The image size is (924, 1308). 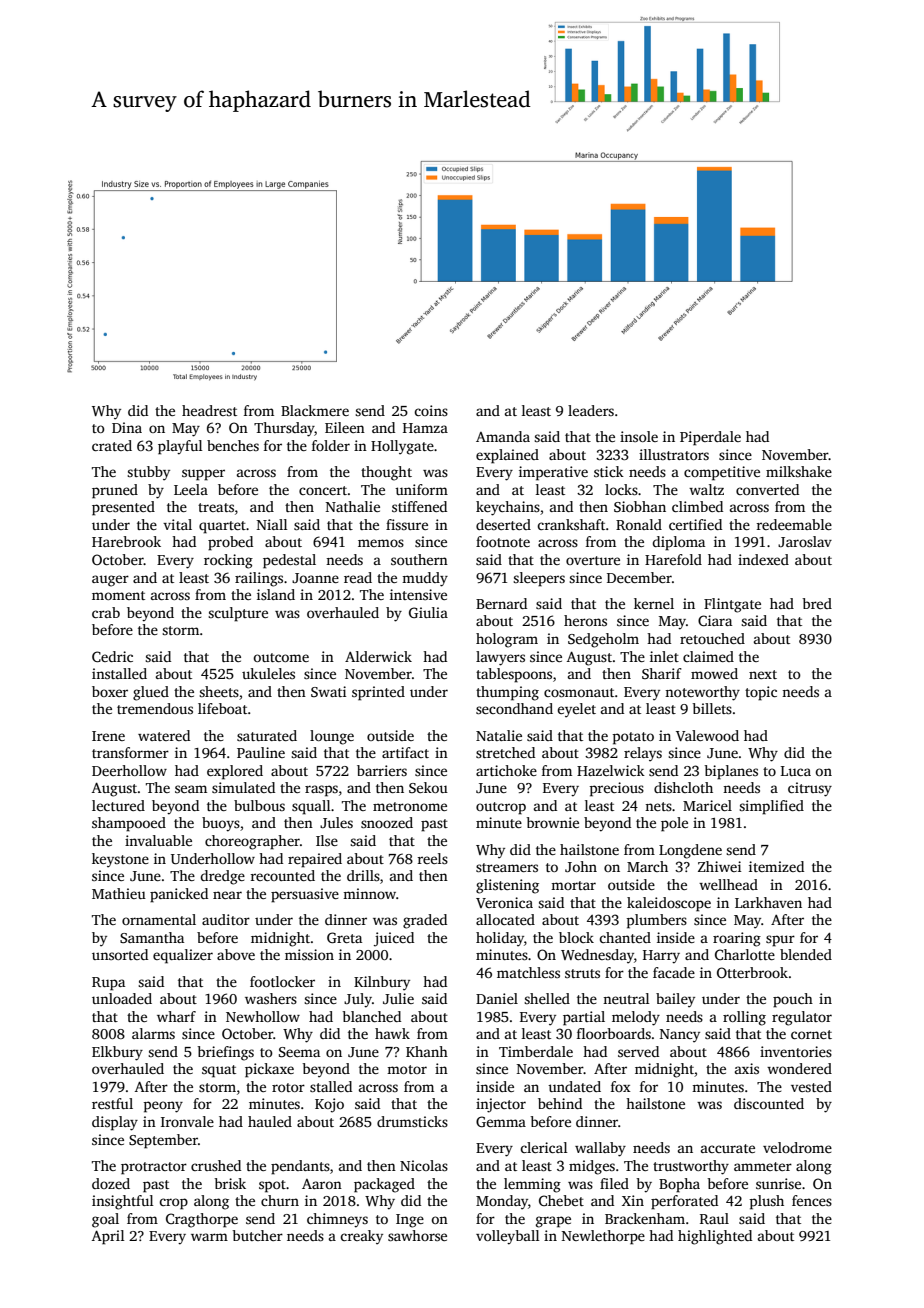 I want to click on trustworthy, so click(x=691, y=1167).
